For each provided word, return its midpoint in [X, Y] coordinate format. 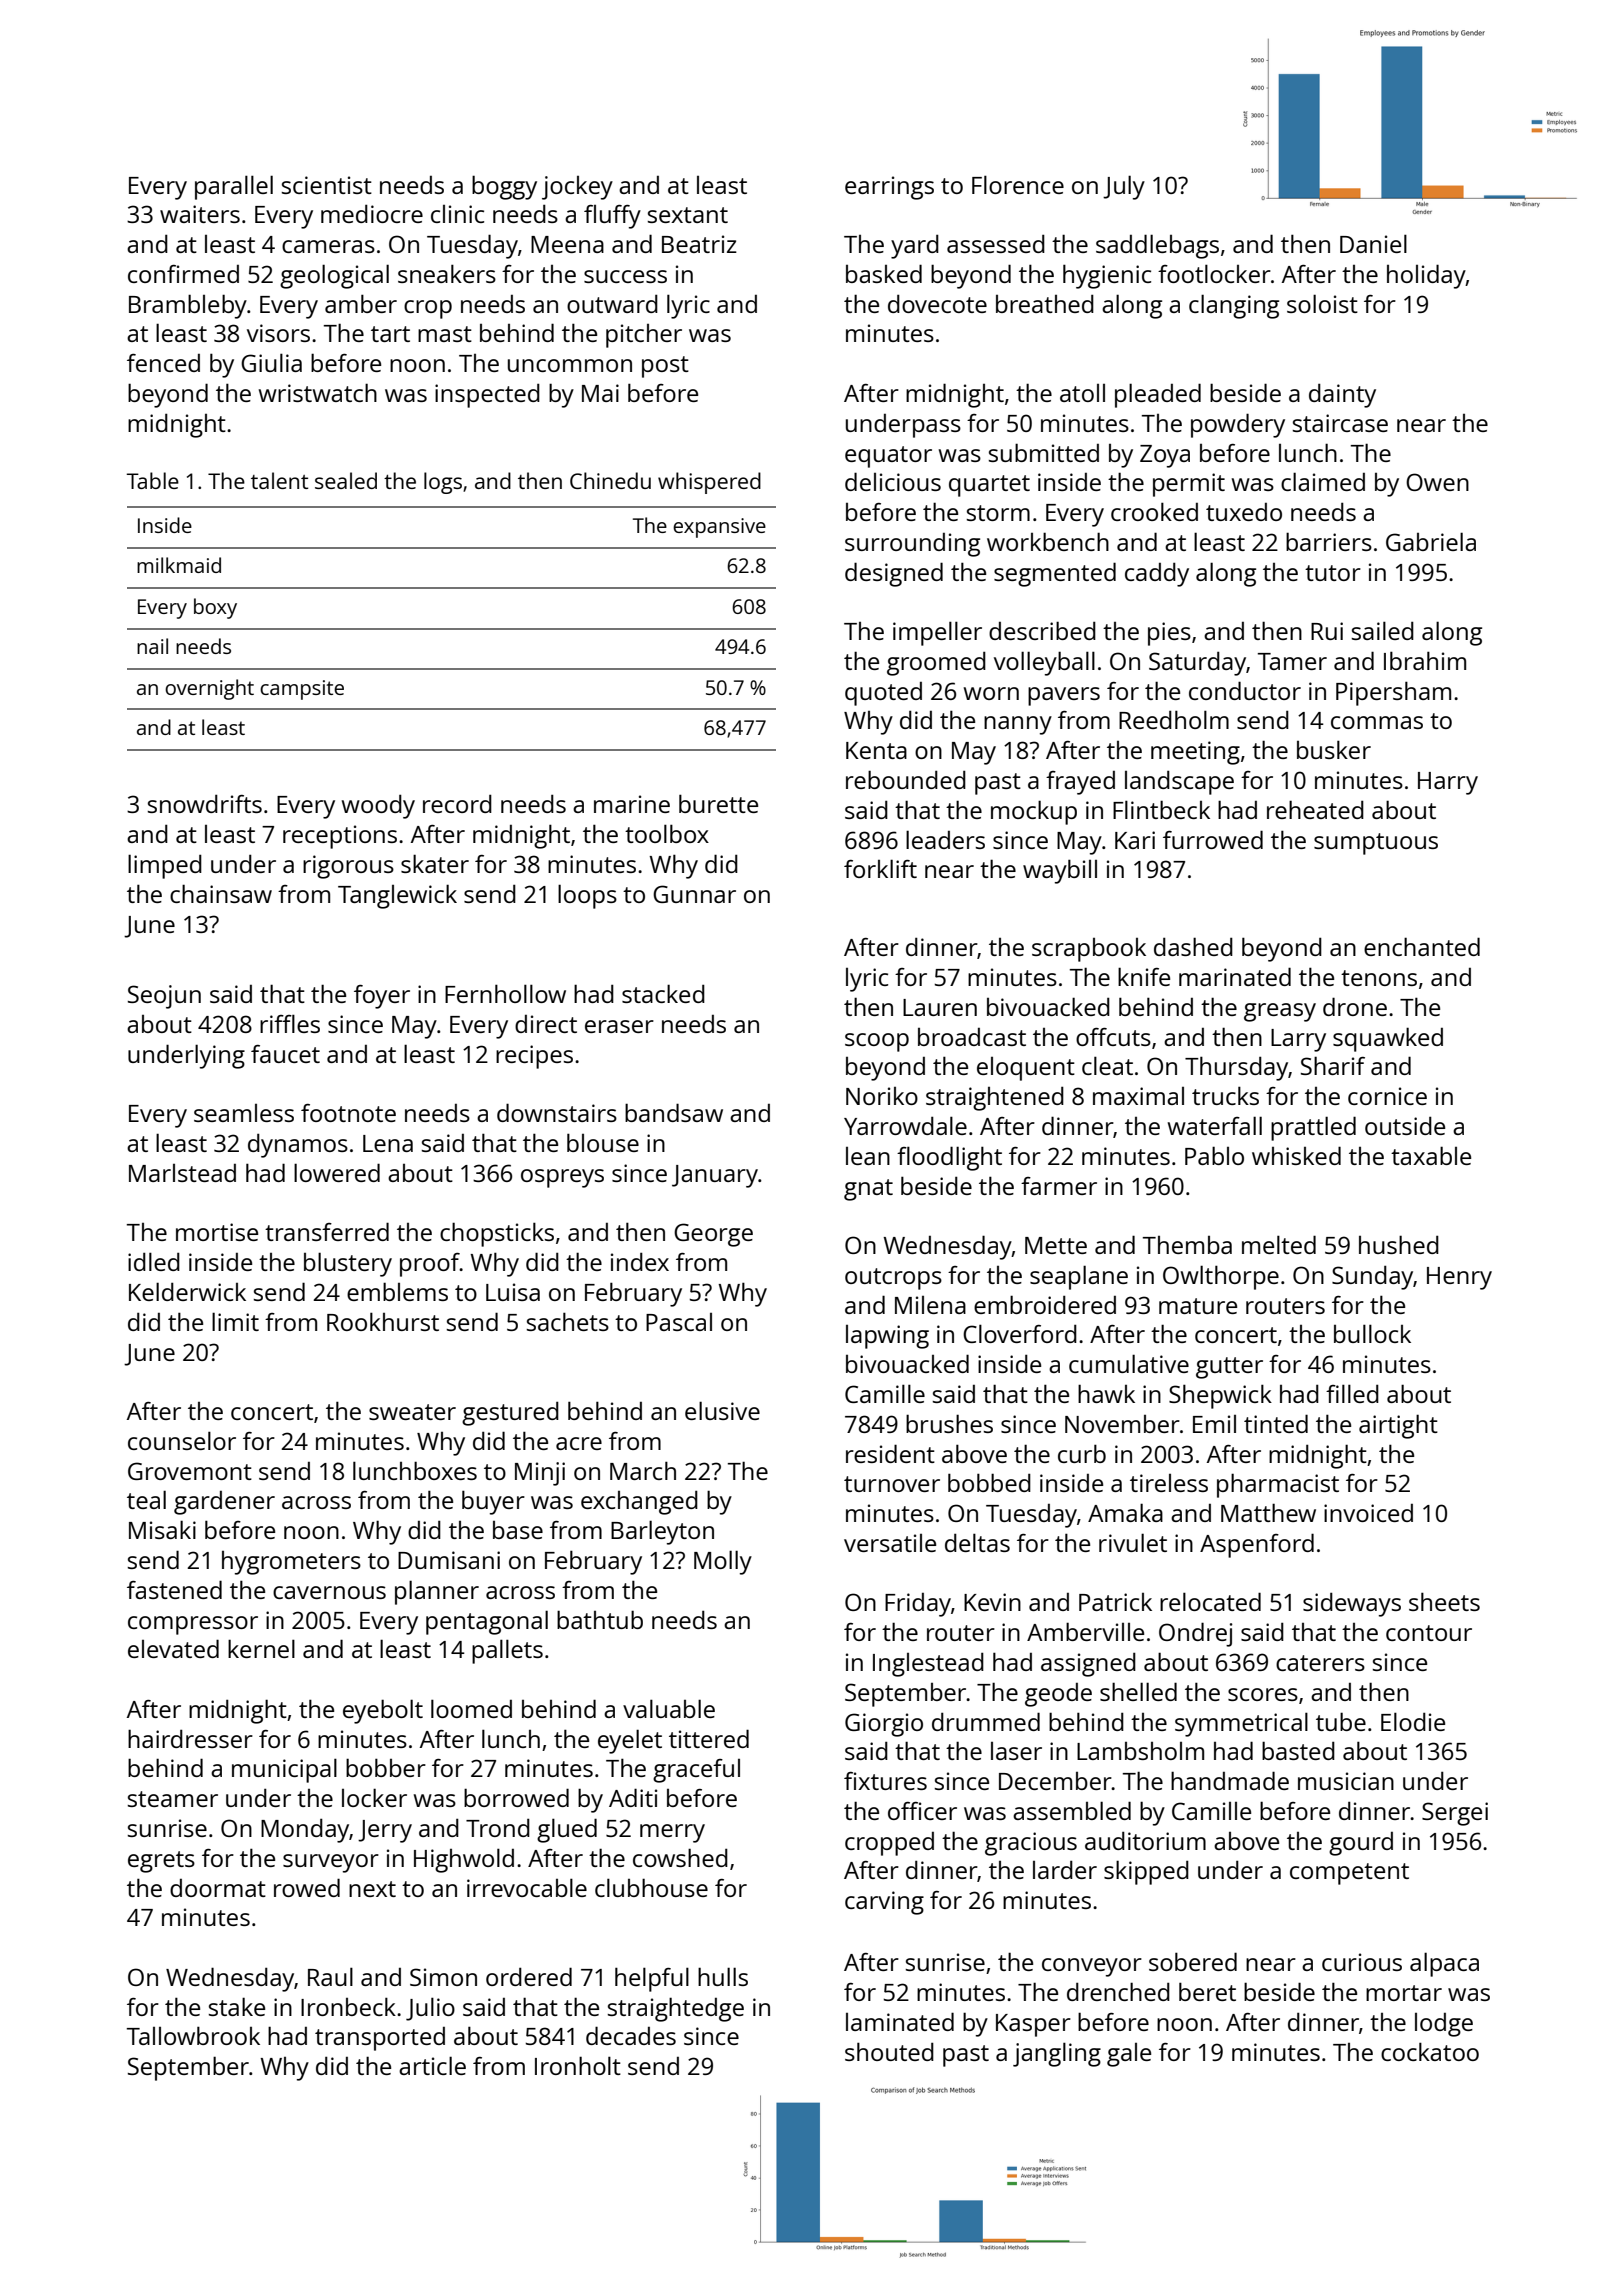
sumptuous [1376, 844]
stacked [663, 993]
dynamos [298, 1145]
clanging [1234, 306]
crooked [1154, 511]
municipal [284, 1770]
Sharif [1333, 1065]
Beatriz [699, 244]
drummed [986, 1721]
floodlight [949, 1158]
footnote [348, 1113]
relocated [1210, 1601]
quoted [883, 694]
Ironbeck [348, 2006]
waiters [200, 214]
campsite [302, 690]
